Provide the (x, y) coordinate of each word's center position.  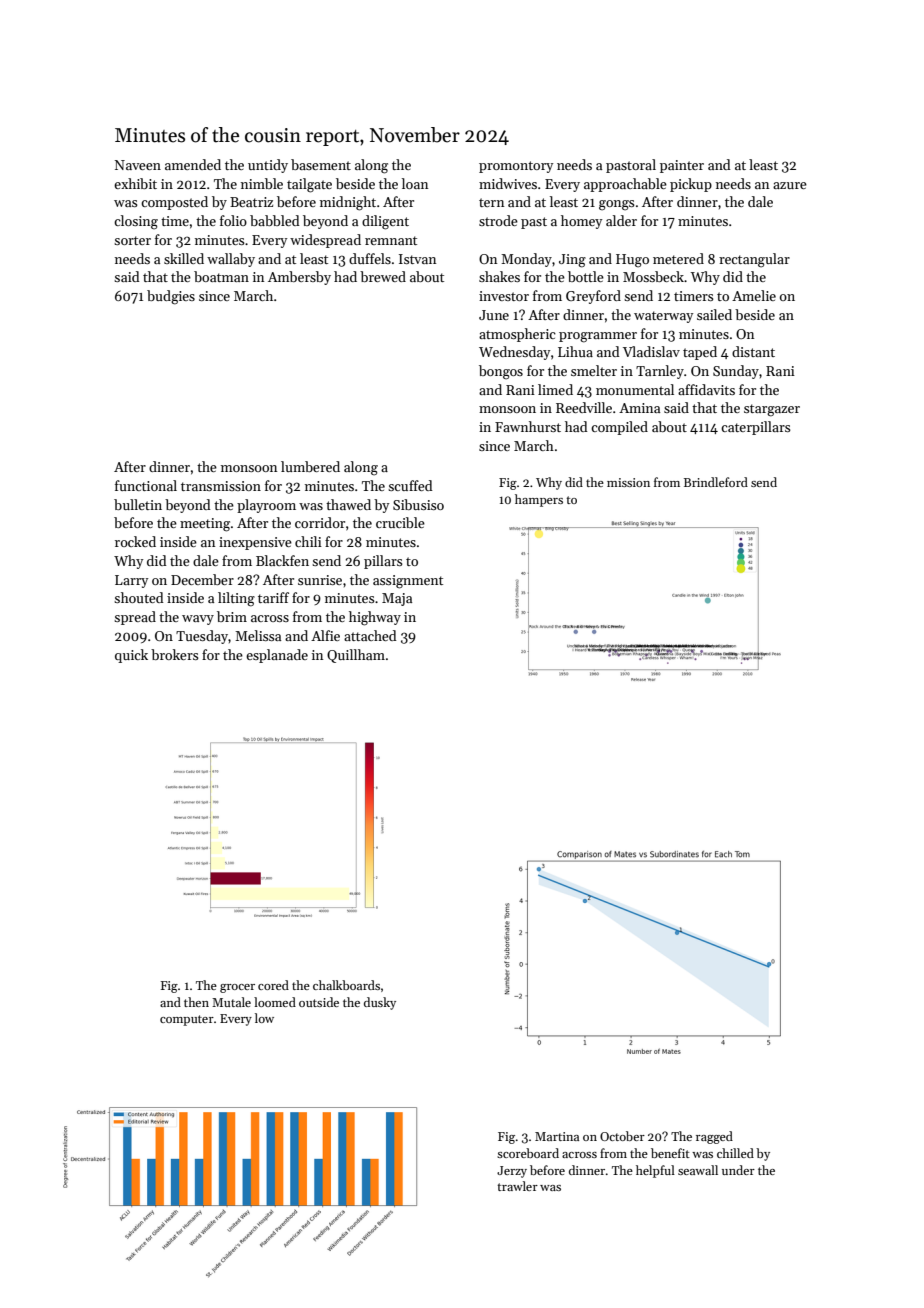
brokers (175, 654)
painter (682, 166)
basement (321, 164)
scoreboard (528, 1153)
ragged (714, 1137)
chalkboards (346, 985)
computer (187, 1020)
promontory (516, 167)
